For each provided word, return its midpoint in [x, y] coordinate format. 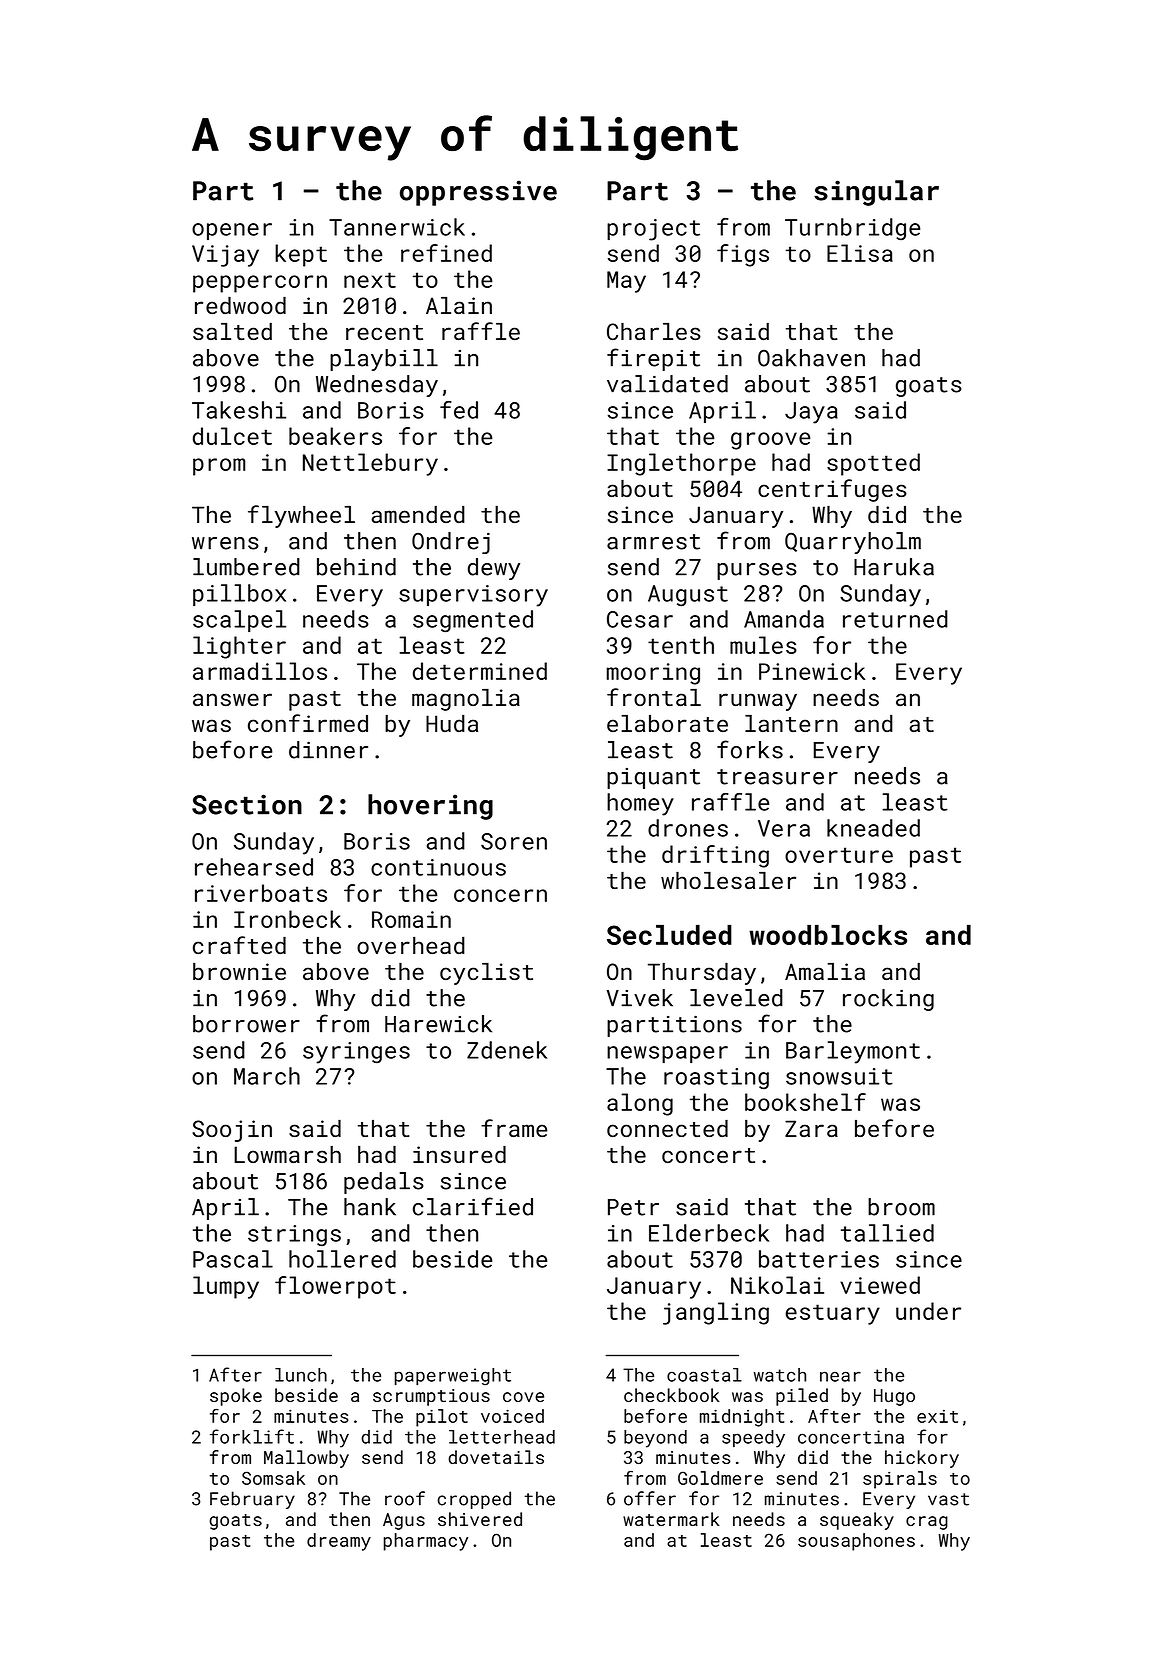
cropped [474, 1500]
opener [232, 231]
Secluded [669, 935]
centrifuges [832, 490]
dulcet [232, 436]
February [252, 1500]
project [653, 230]
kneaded [873, 828]
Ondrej [451, 543]
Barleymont [853, 1052]
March [267, 1076]
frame [514, 1128]
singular [876, 193]
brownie [239, 971]
